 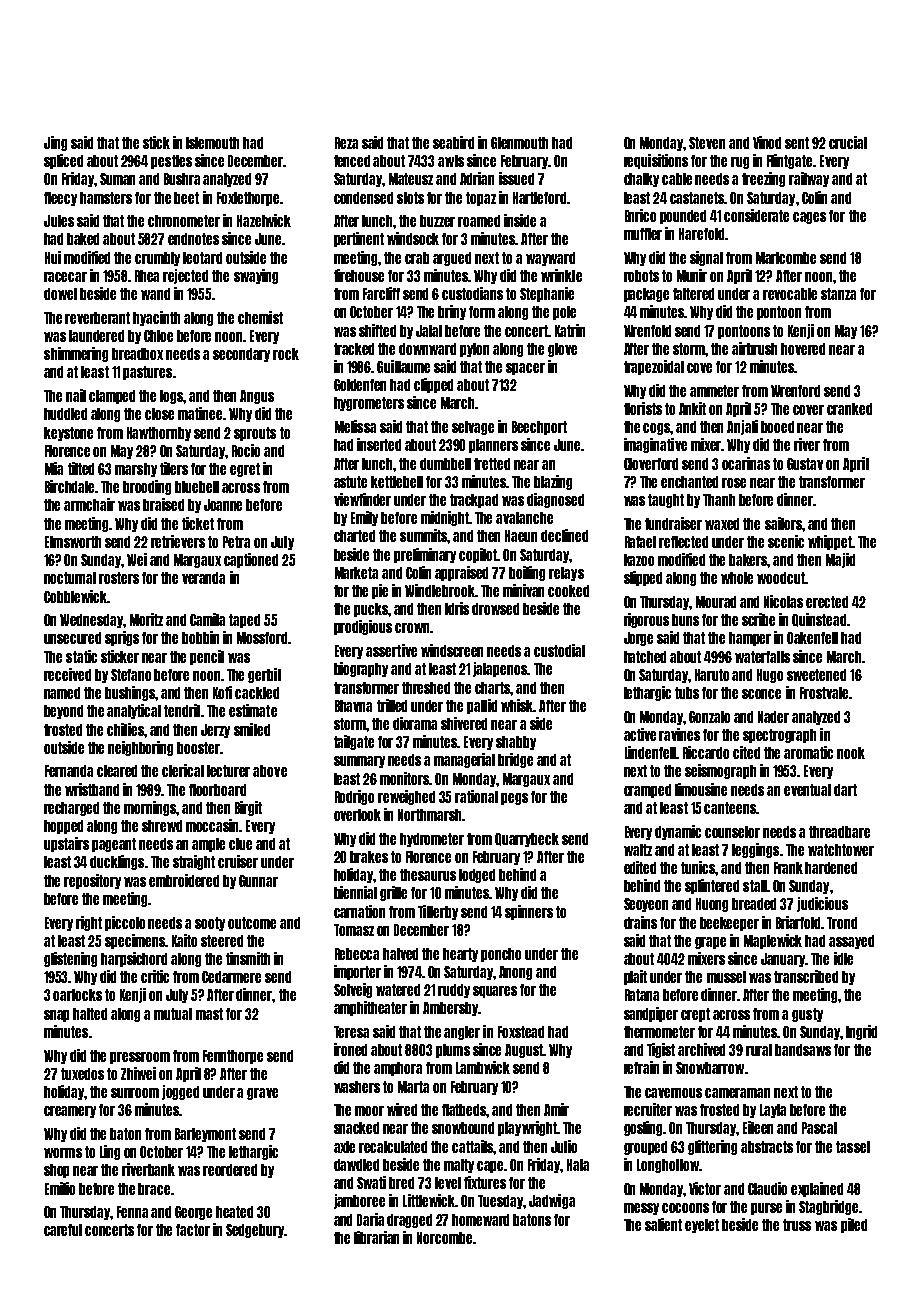 What do you see at coordinates (233, 1057) in the image?
I see `Fennthorpe` at bounding box center [233, 1057].
